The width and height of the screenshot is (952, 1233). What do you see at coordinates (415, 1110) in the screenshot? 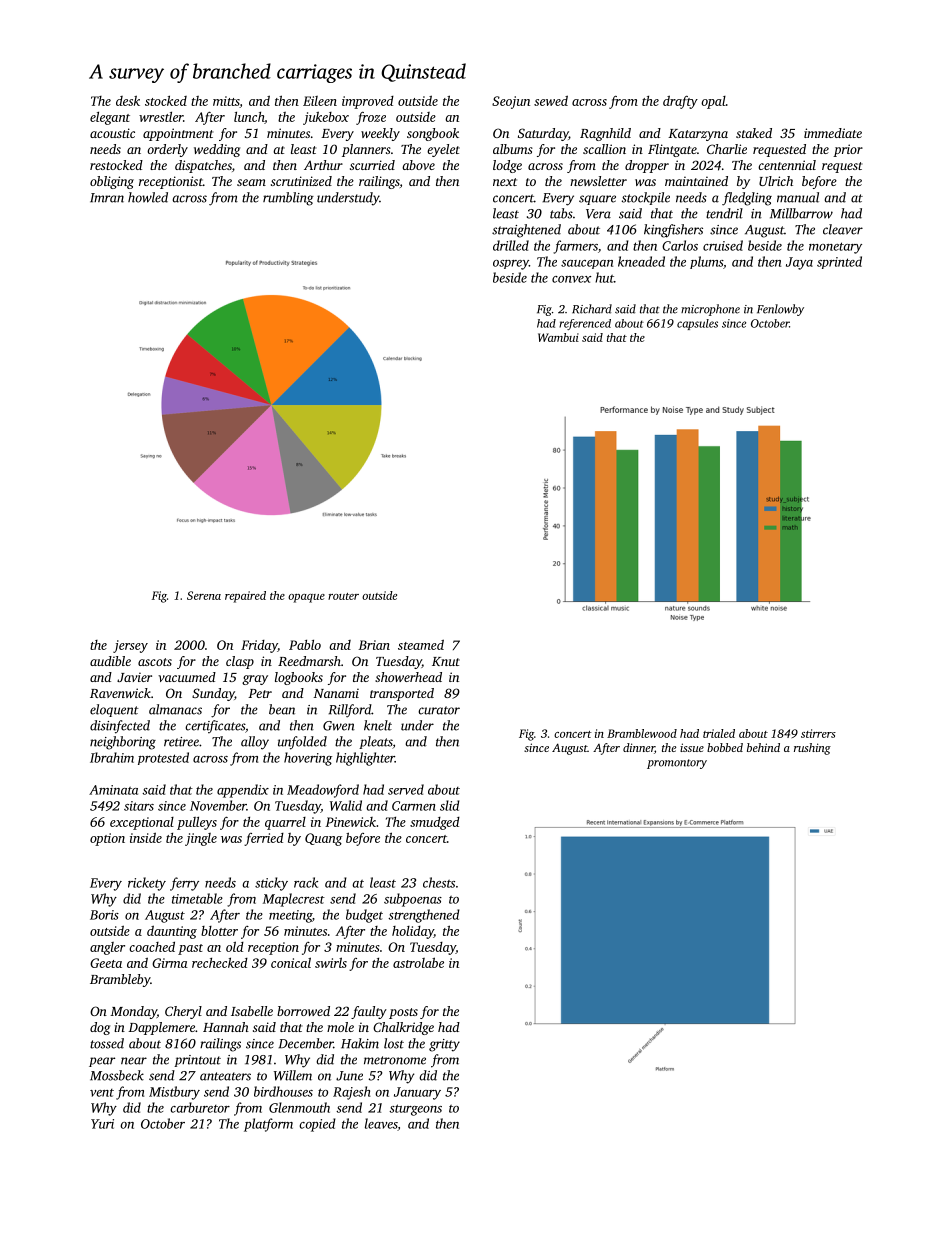
I see `sturgeons` at bounding box center [415, 1110].
